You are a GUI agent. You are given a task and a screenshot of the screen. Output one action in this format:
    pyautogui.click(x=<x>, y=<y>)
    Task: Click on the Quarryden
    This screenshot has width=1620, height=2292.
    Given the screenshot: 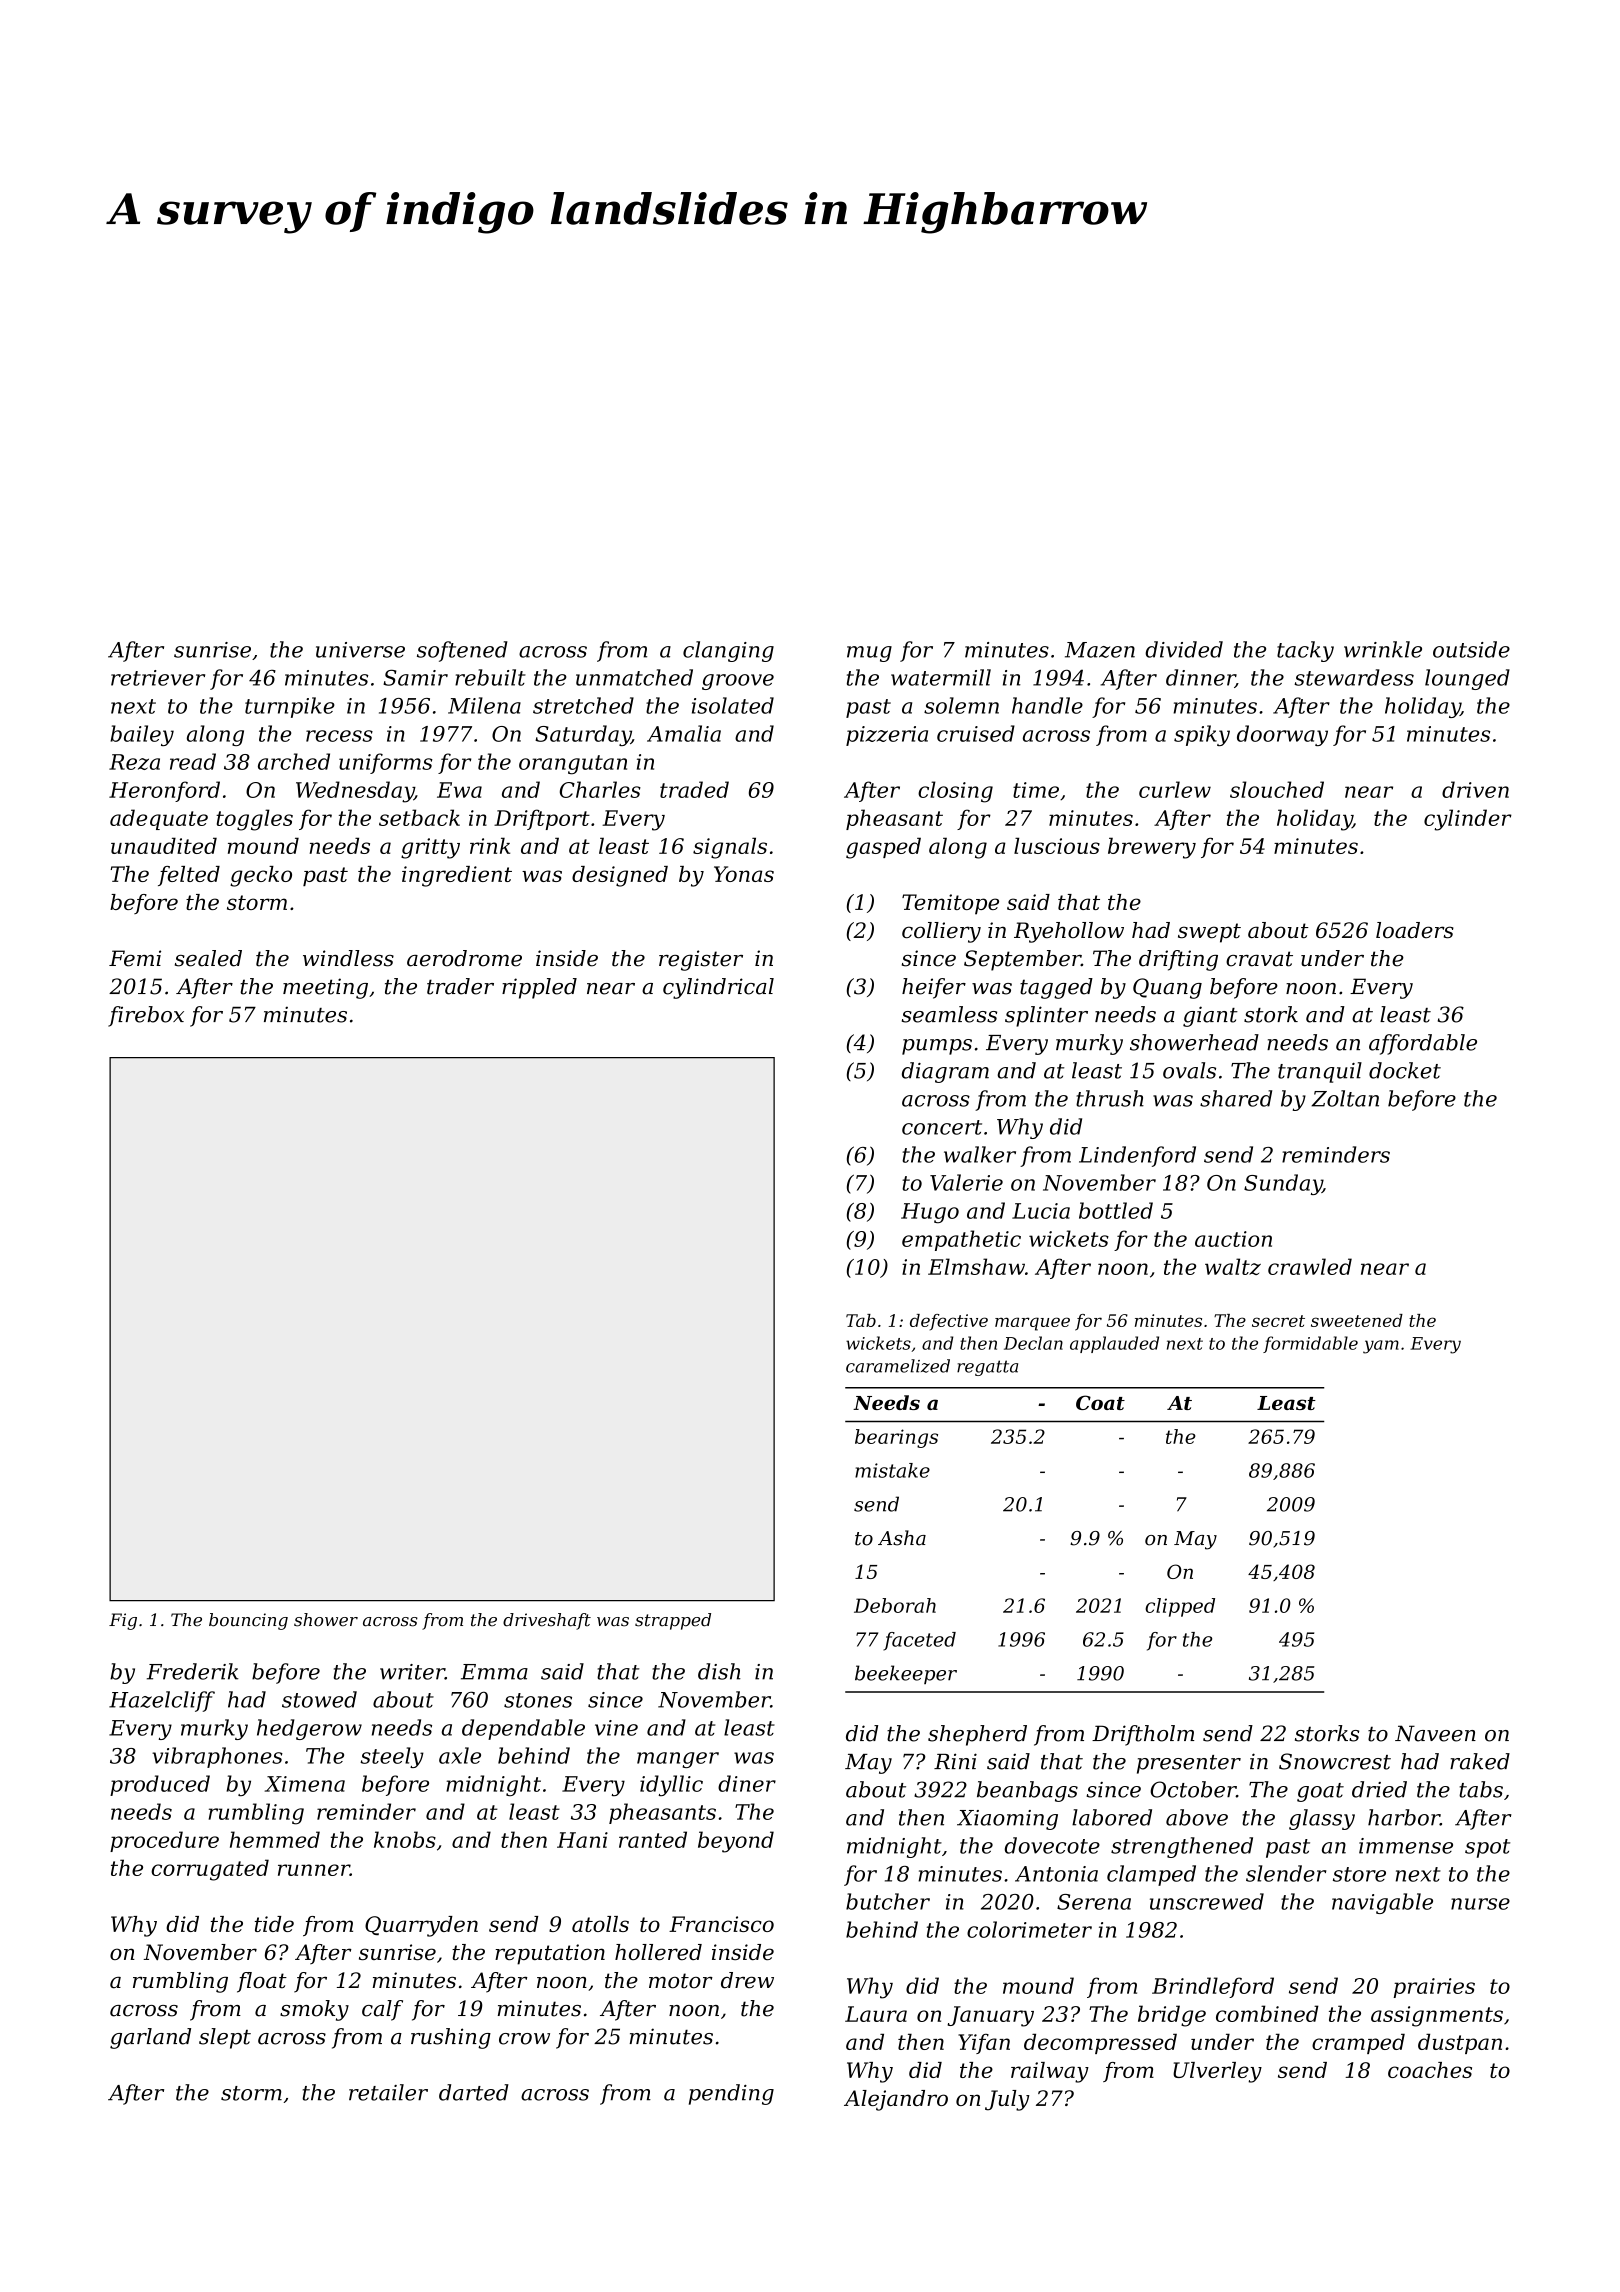 What is the action you would take?
    pyautogui.click(x=421, y=1926)
